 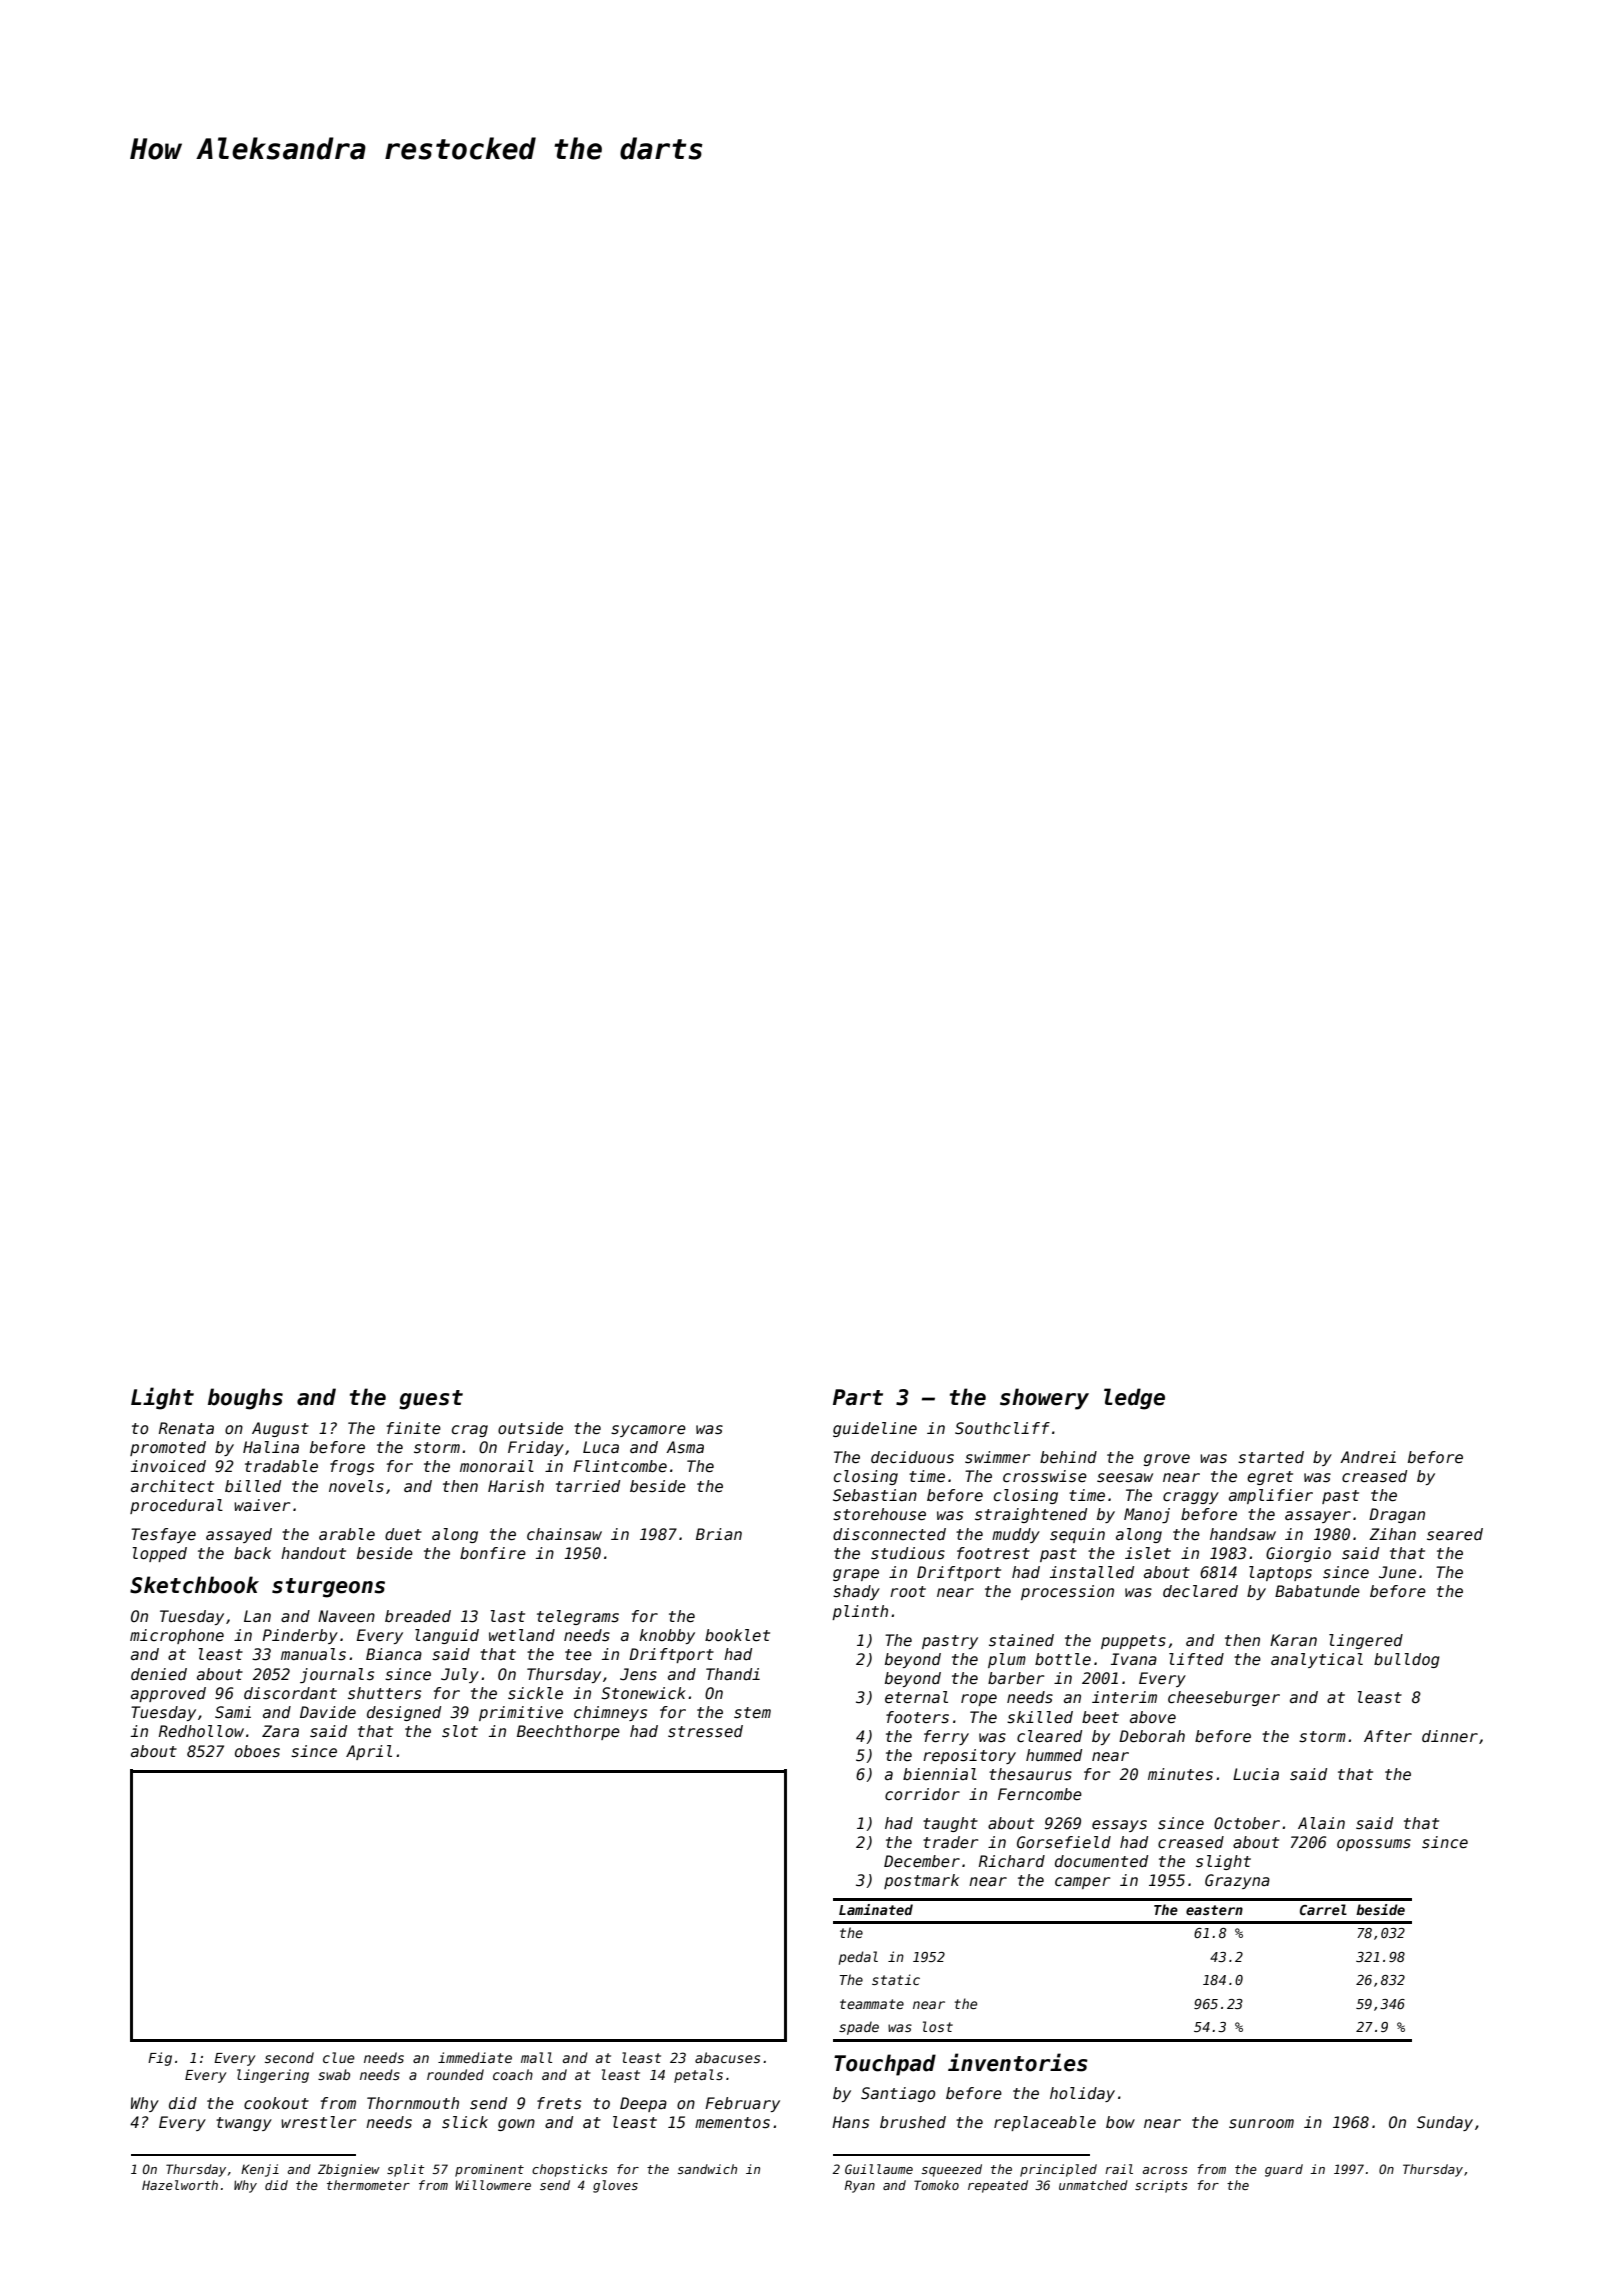 I want to click on Laminated, so click(x=876, y=1909).
